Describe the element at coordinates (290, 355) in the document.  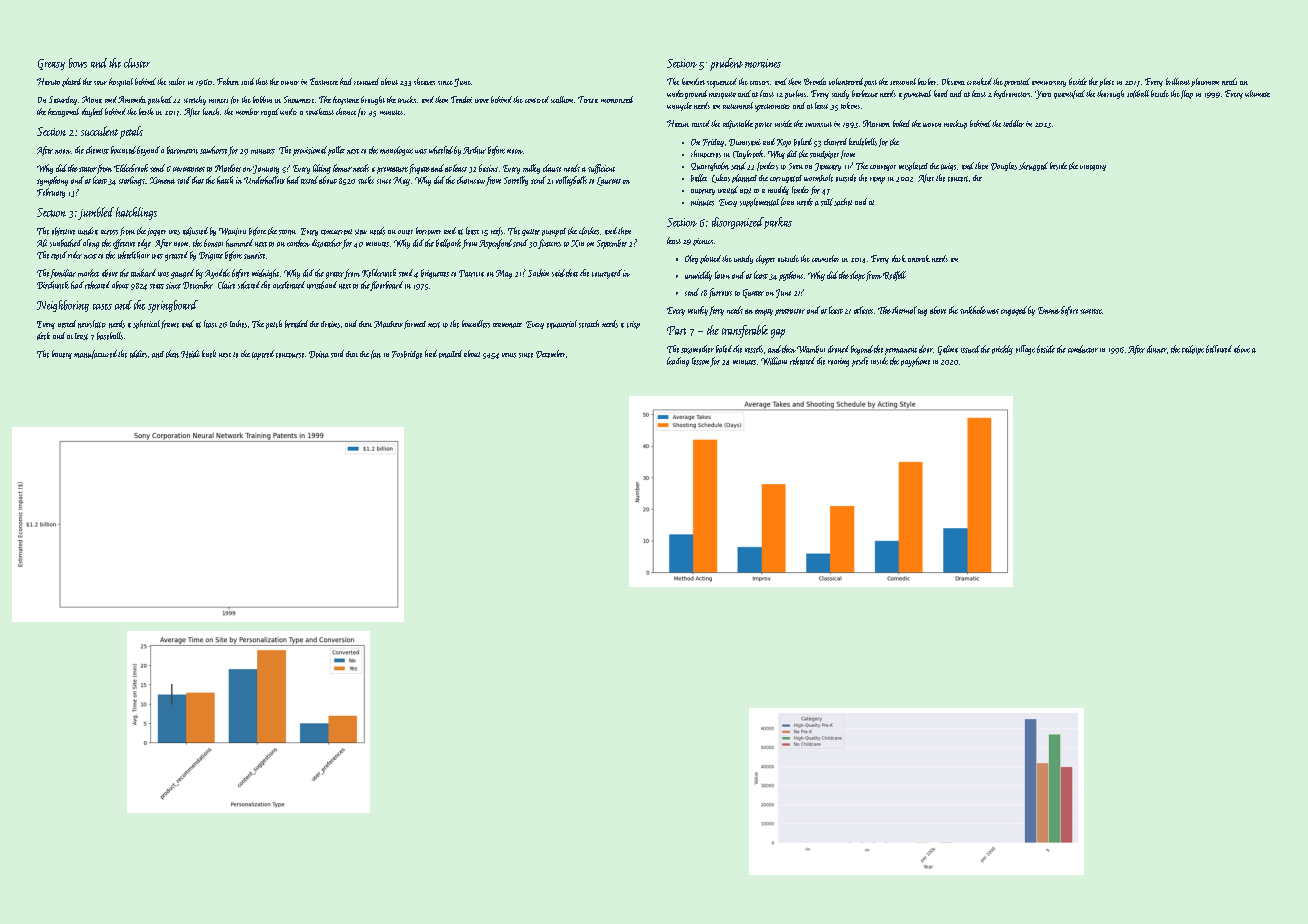
I see `concourse` at that location.
